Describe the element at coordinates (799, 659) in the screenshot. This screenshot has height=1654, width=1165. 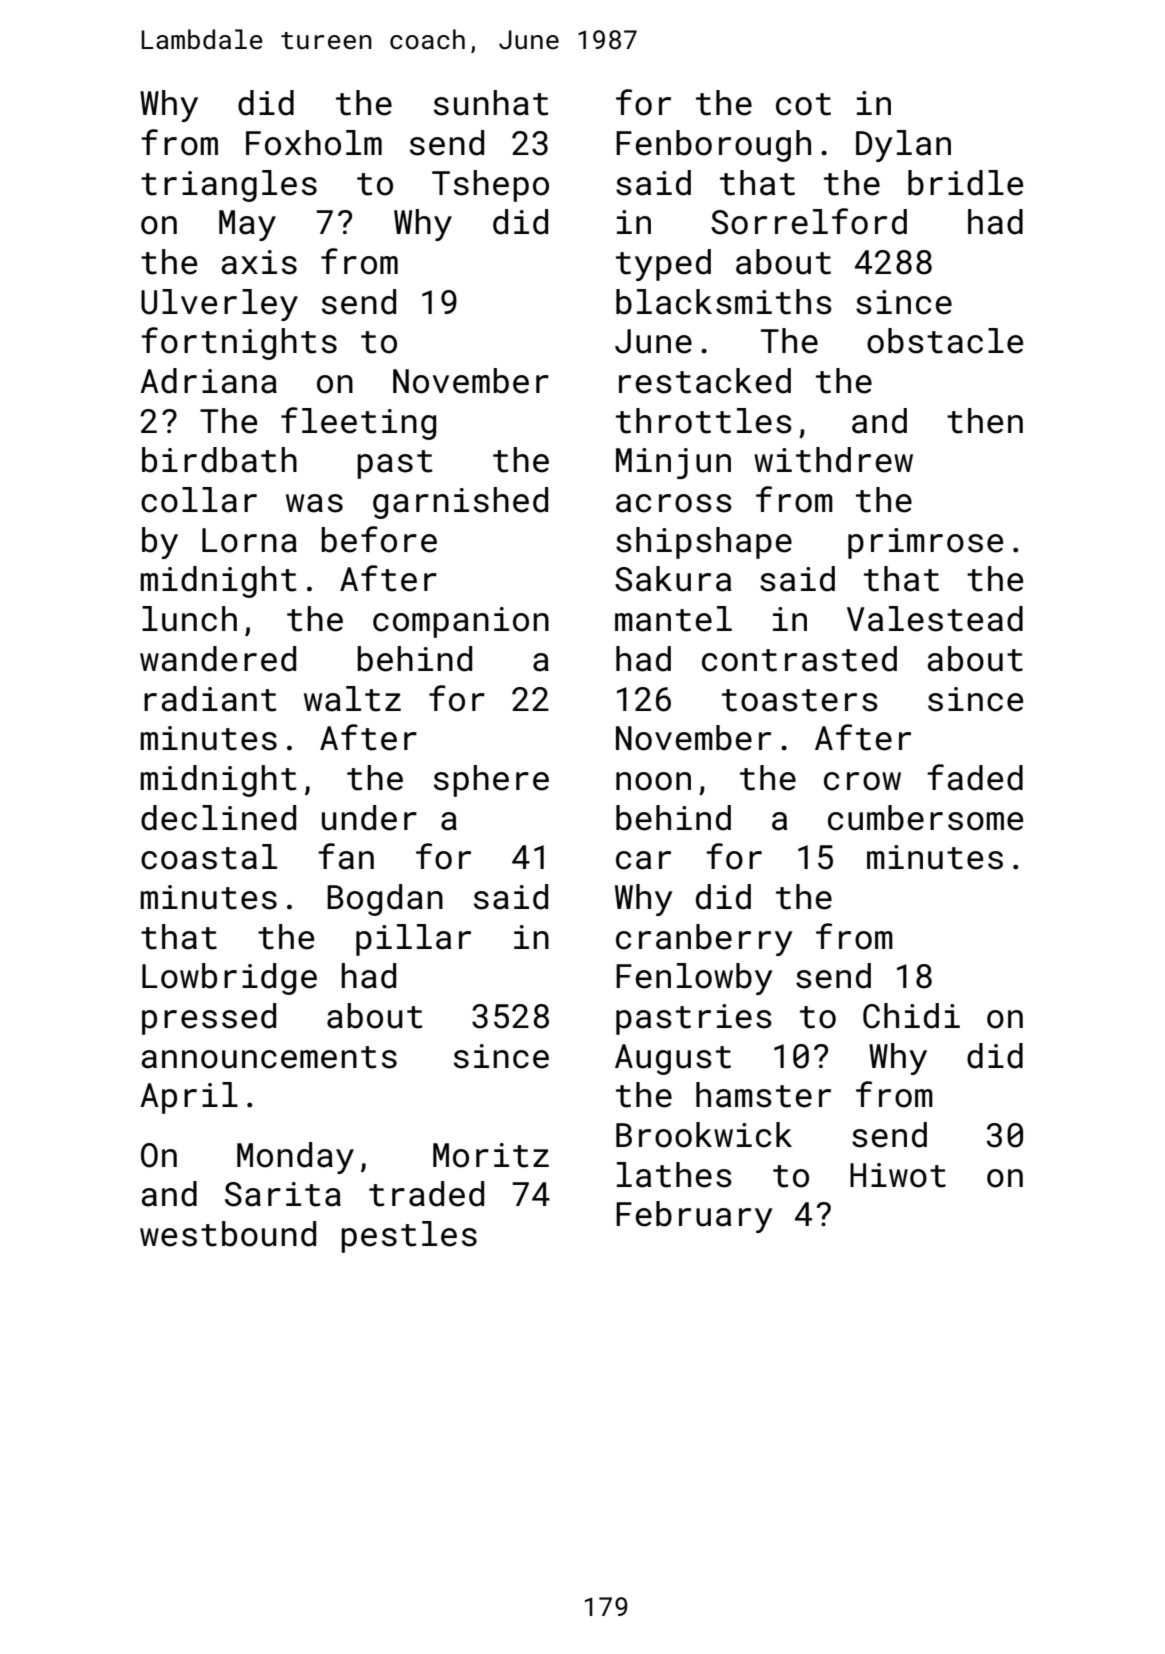
I see `contrasted` at that location.
